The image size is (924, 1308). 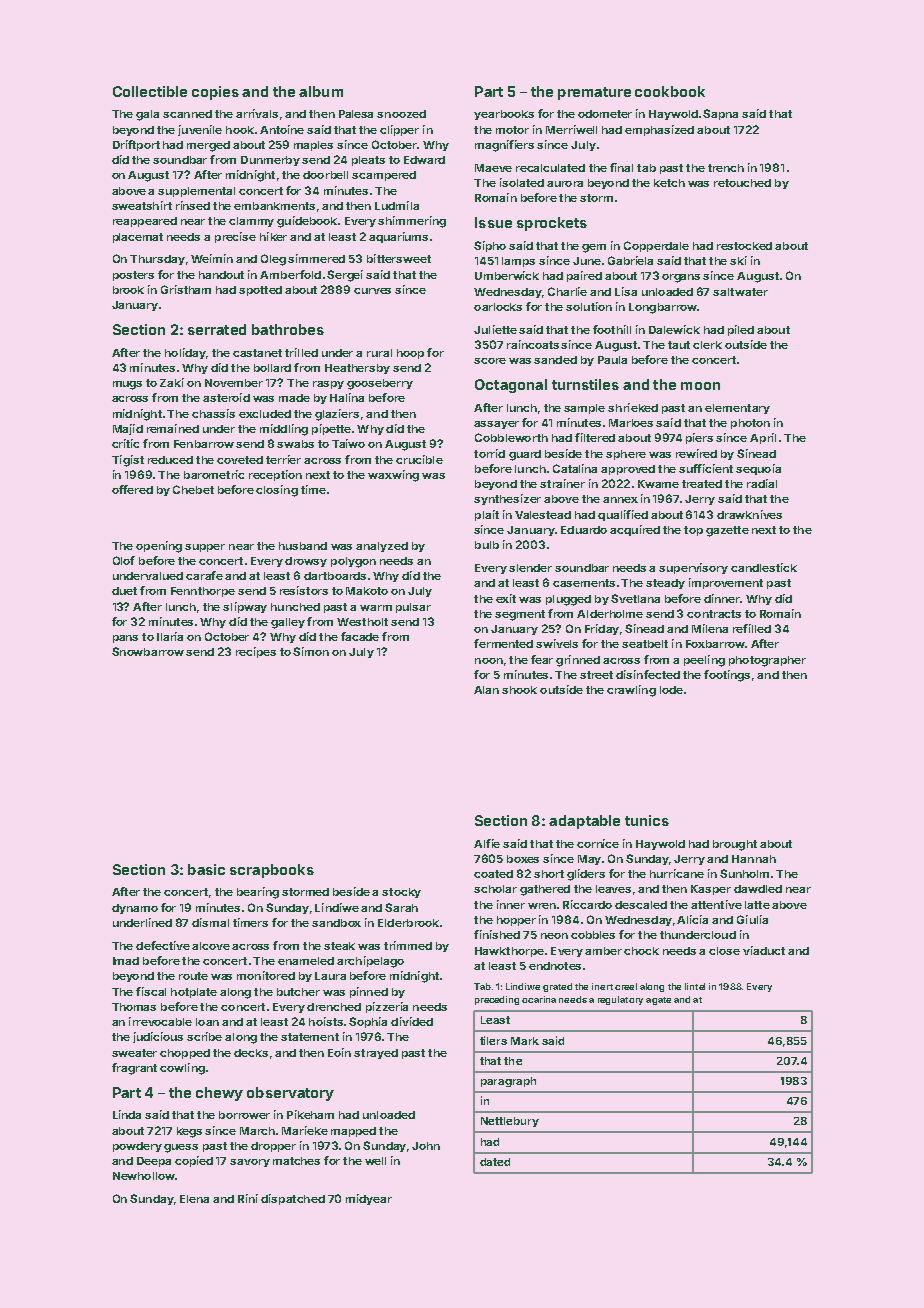 What do you see at coordinates (587, 904) in the image?
I see `Riccardo` at bounding box center [587, 904].
